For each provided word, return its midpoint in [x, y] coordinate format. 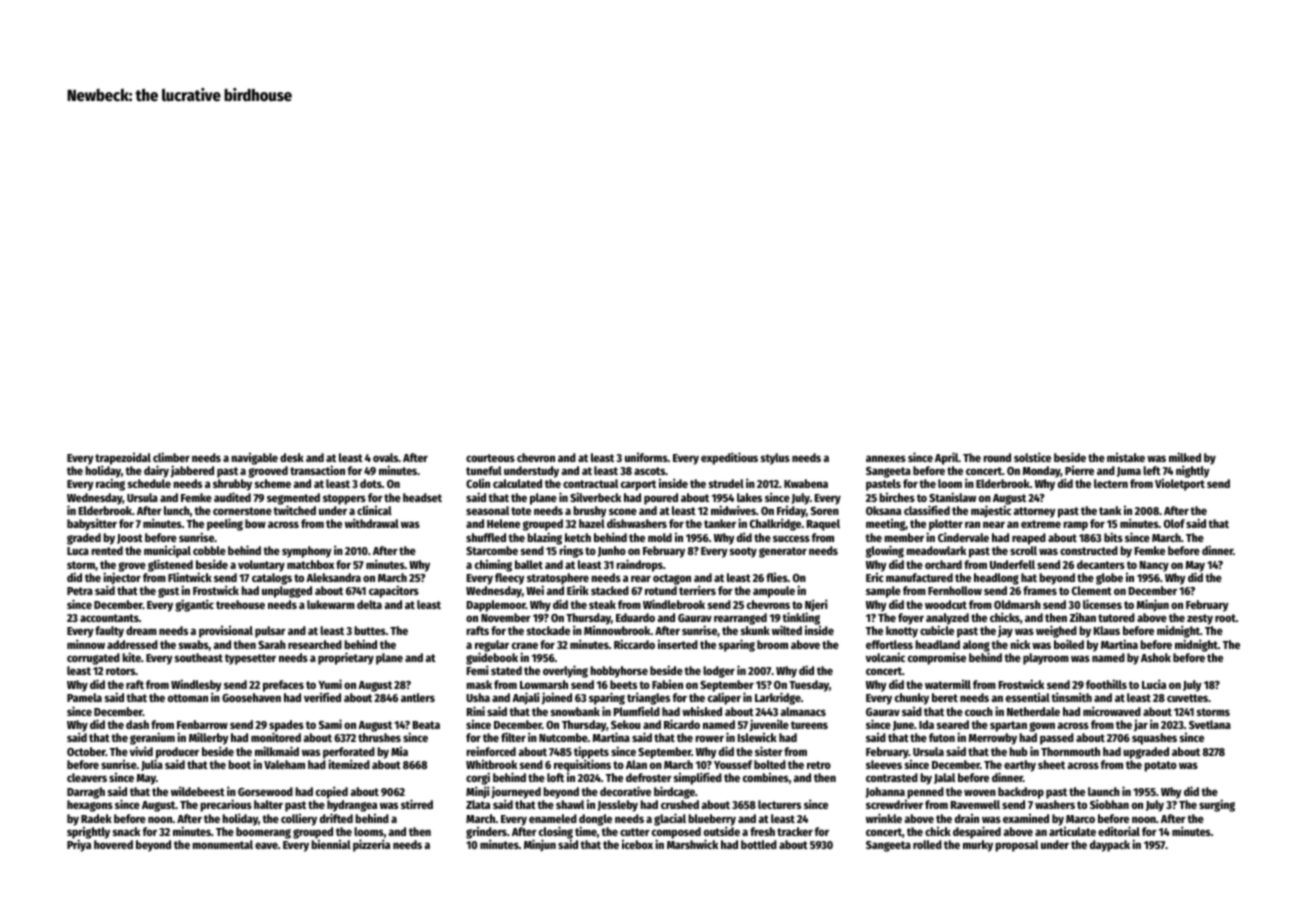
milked [1185, 457]
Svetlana [1210, 724]
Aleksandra [333, 577]
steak [602, 604]
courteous [490, 458]
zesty [1200, 619]
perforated [349, 753]
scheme [273, 483]
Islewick [757, 737]
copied [332, 792]
